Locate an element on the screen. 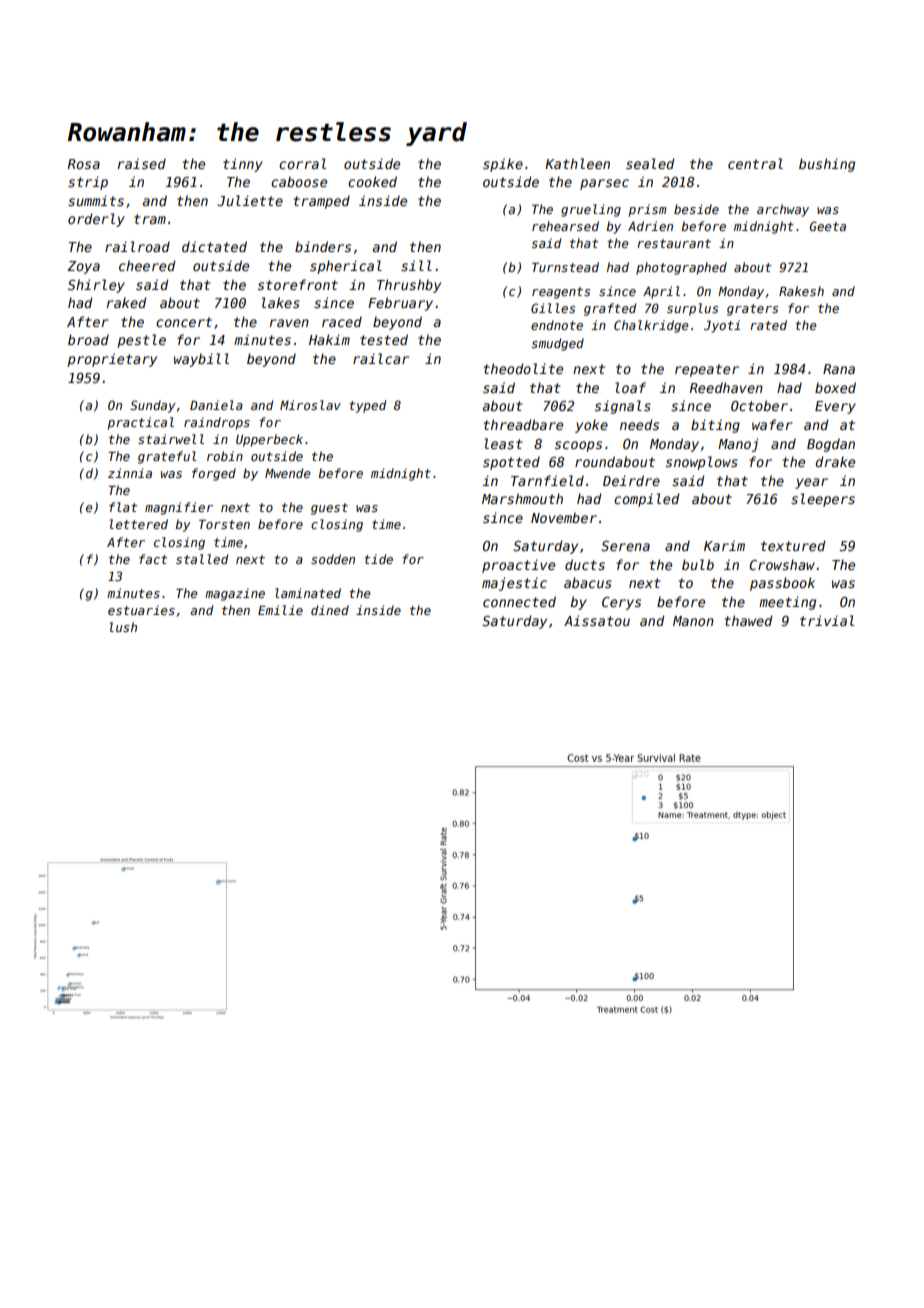  binders is located at coordinates (323, 246).
